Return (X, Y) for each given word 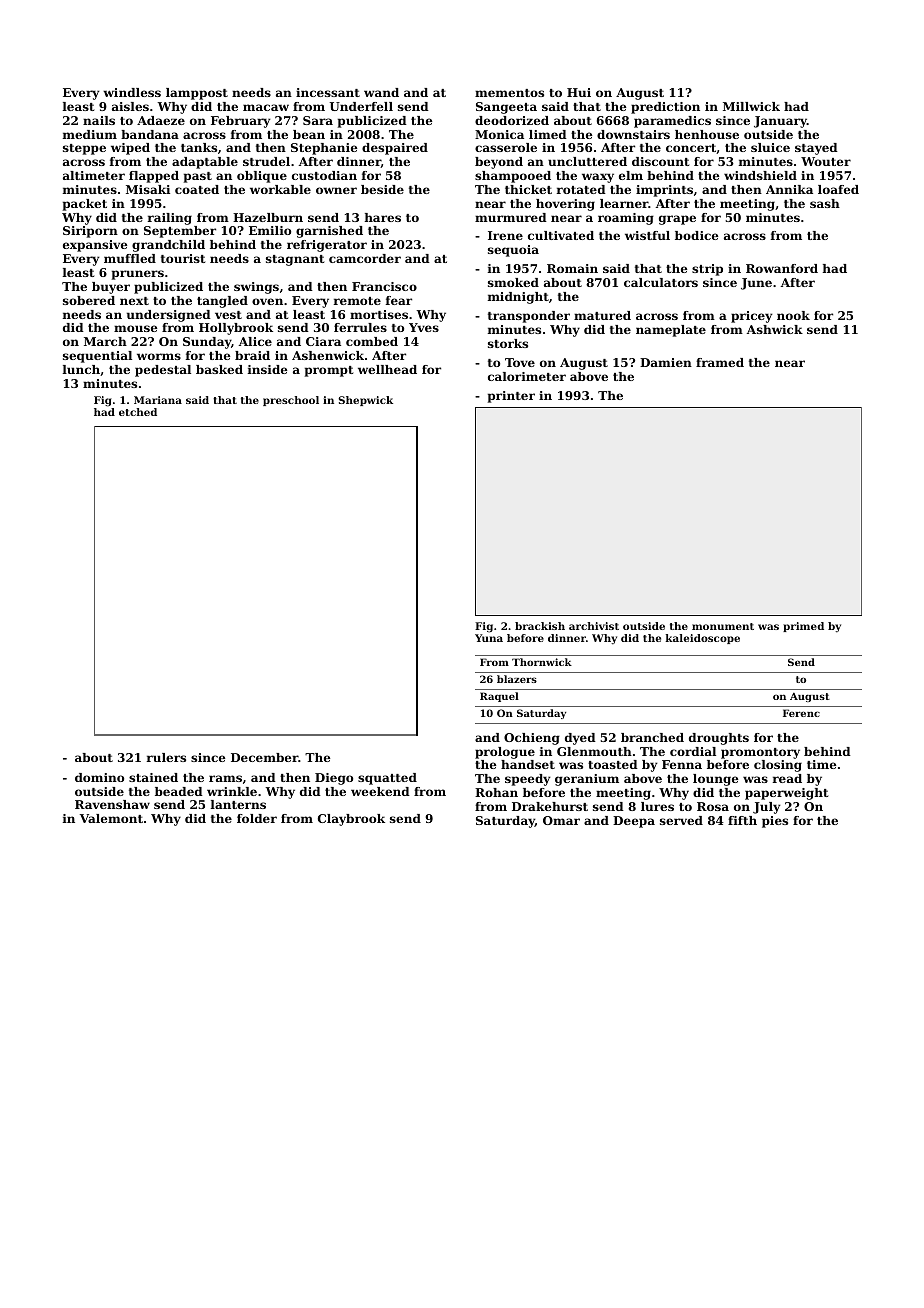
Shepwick (365, 401)
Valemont (111, 818)
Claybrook (351, 820)
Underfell (361, 106)
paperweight (786, 794)
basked (219, 369)
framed (720, 362)
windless (132, 92)
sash (825, 203)
